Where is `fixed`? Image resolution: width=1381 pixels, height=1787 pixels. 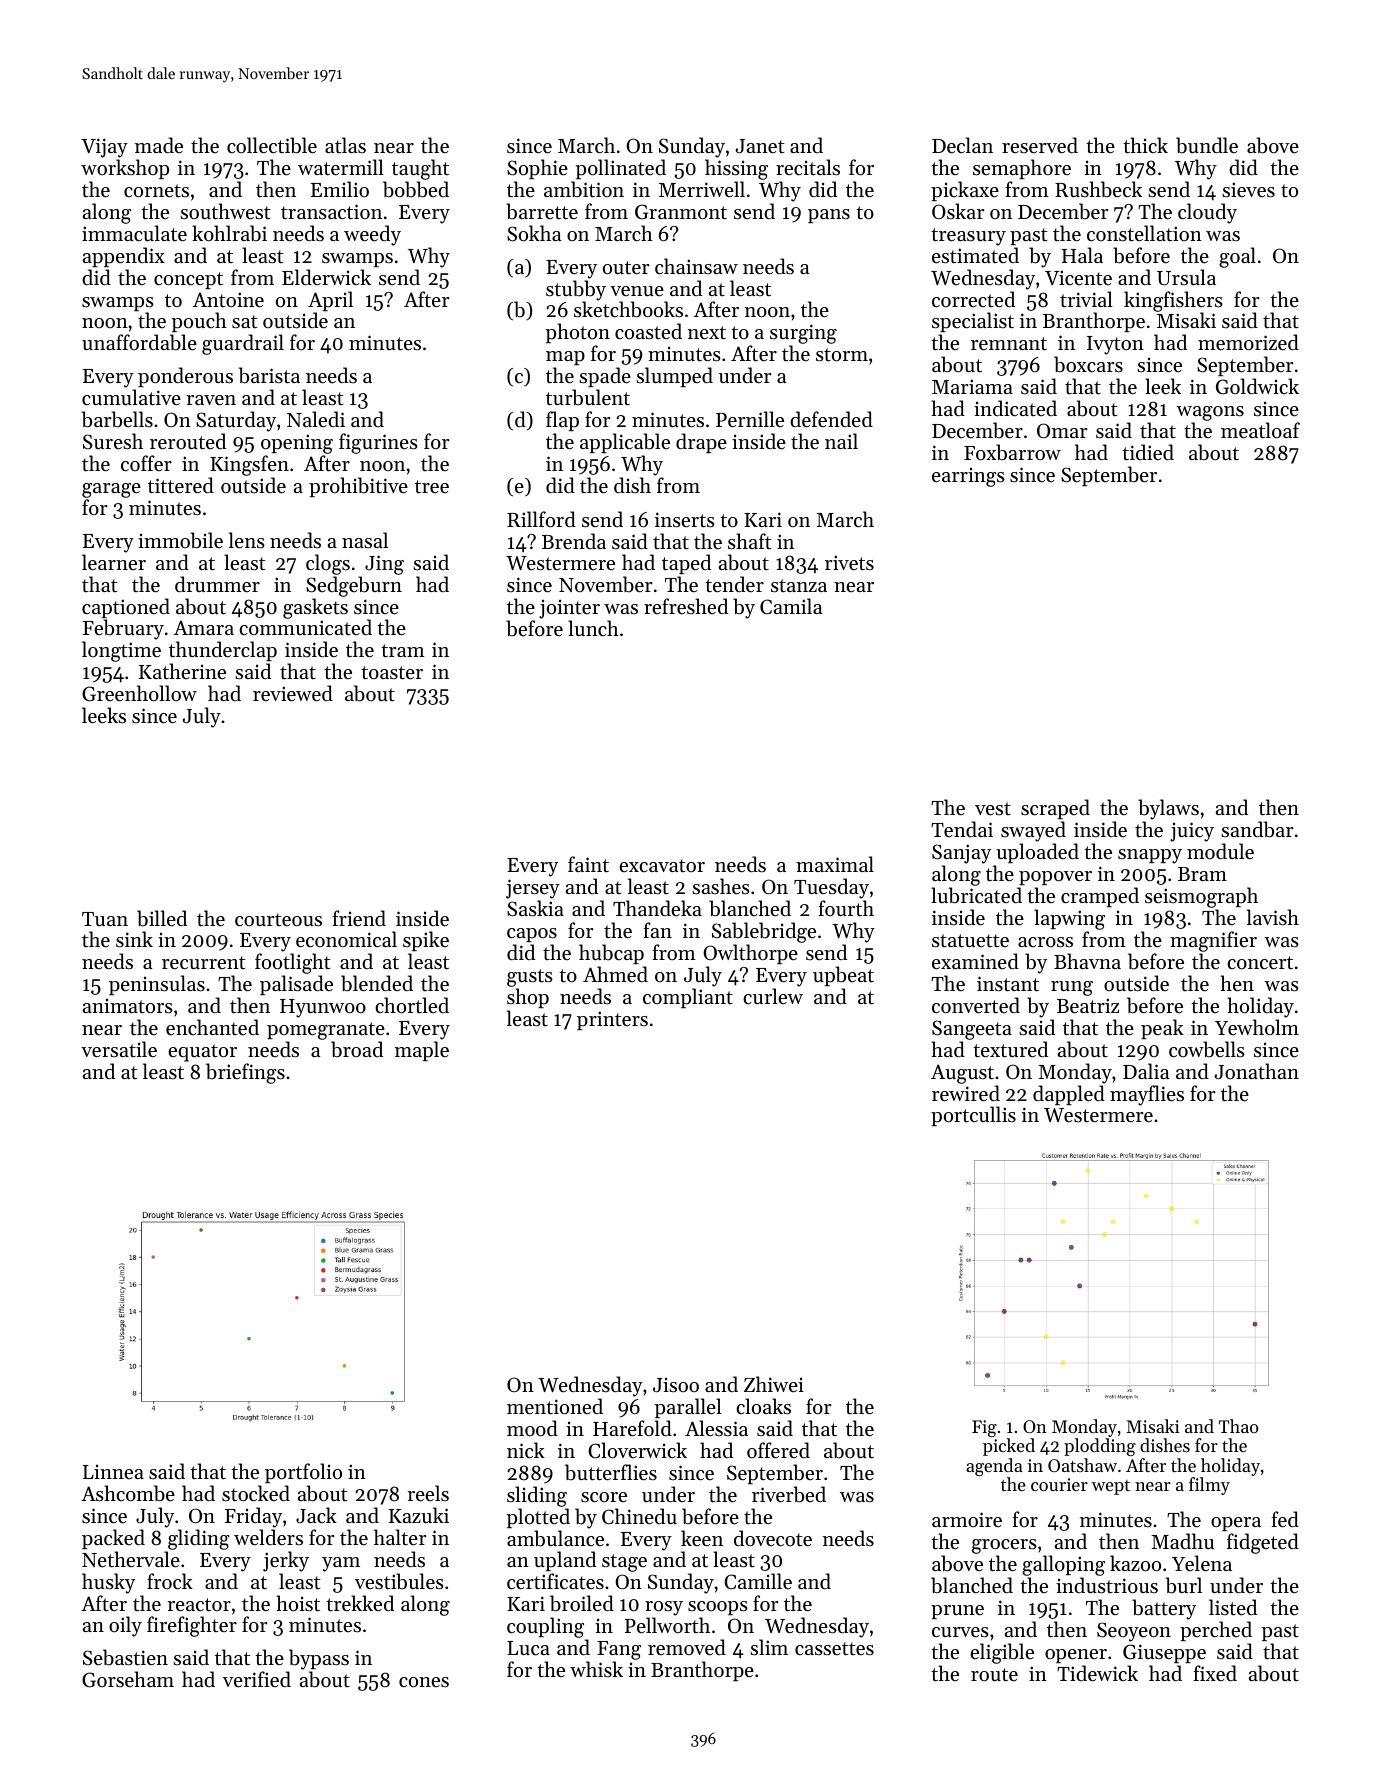
fixed is located at coordinates (1215, 1673).
